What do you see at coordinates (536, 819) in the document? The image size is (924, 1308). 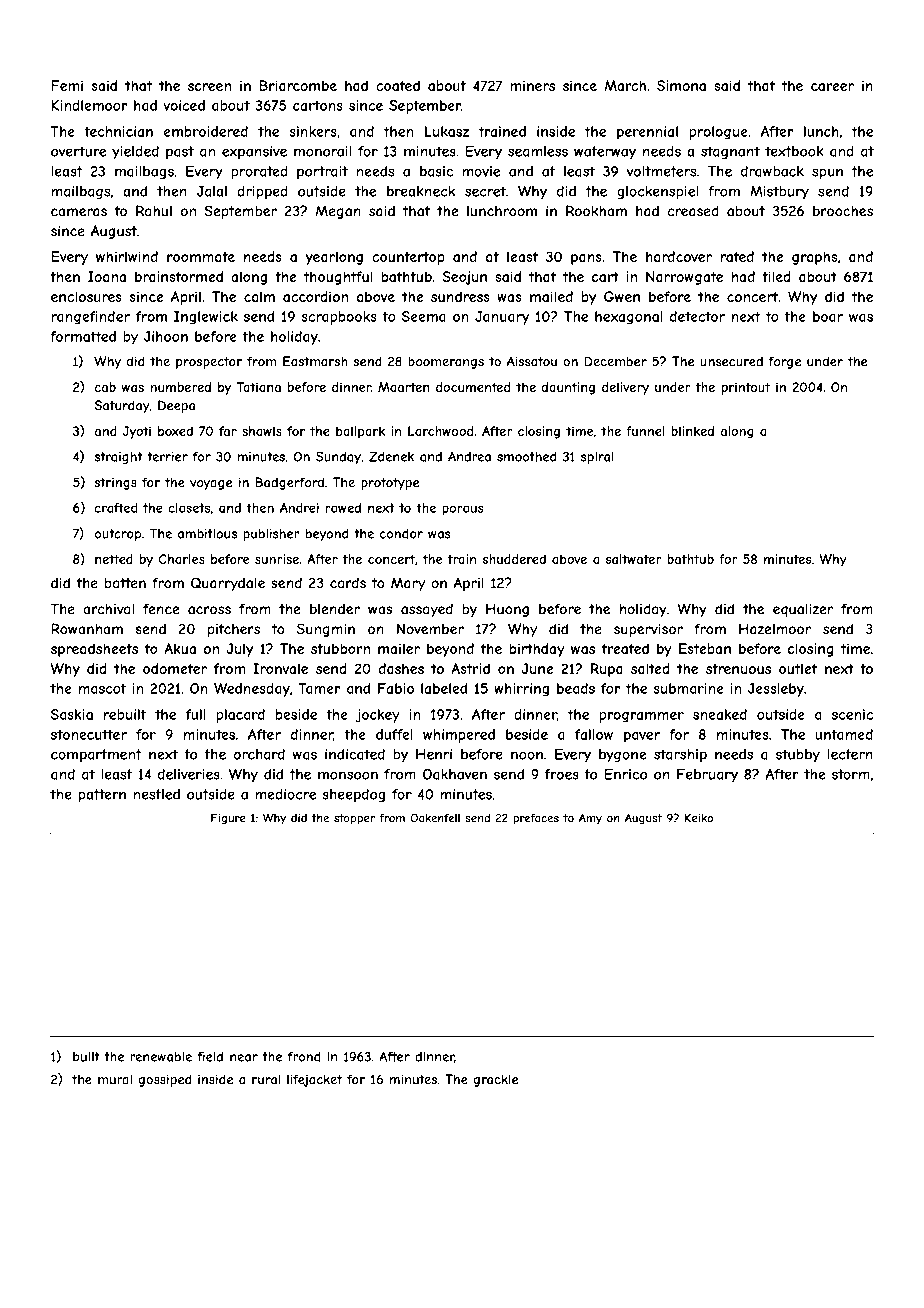 I see `prefaces` at bounding box center [536, 819].
